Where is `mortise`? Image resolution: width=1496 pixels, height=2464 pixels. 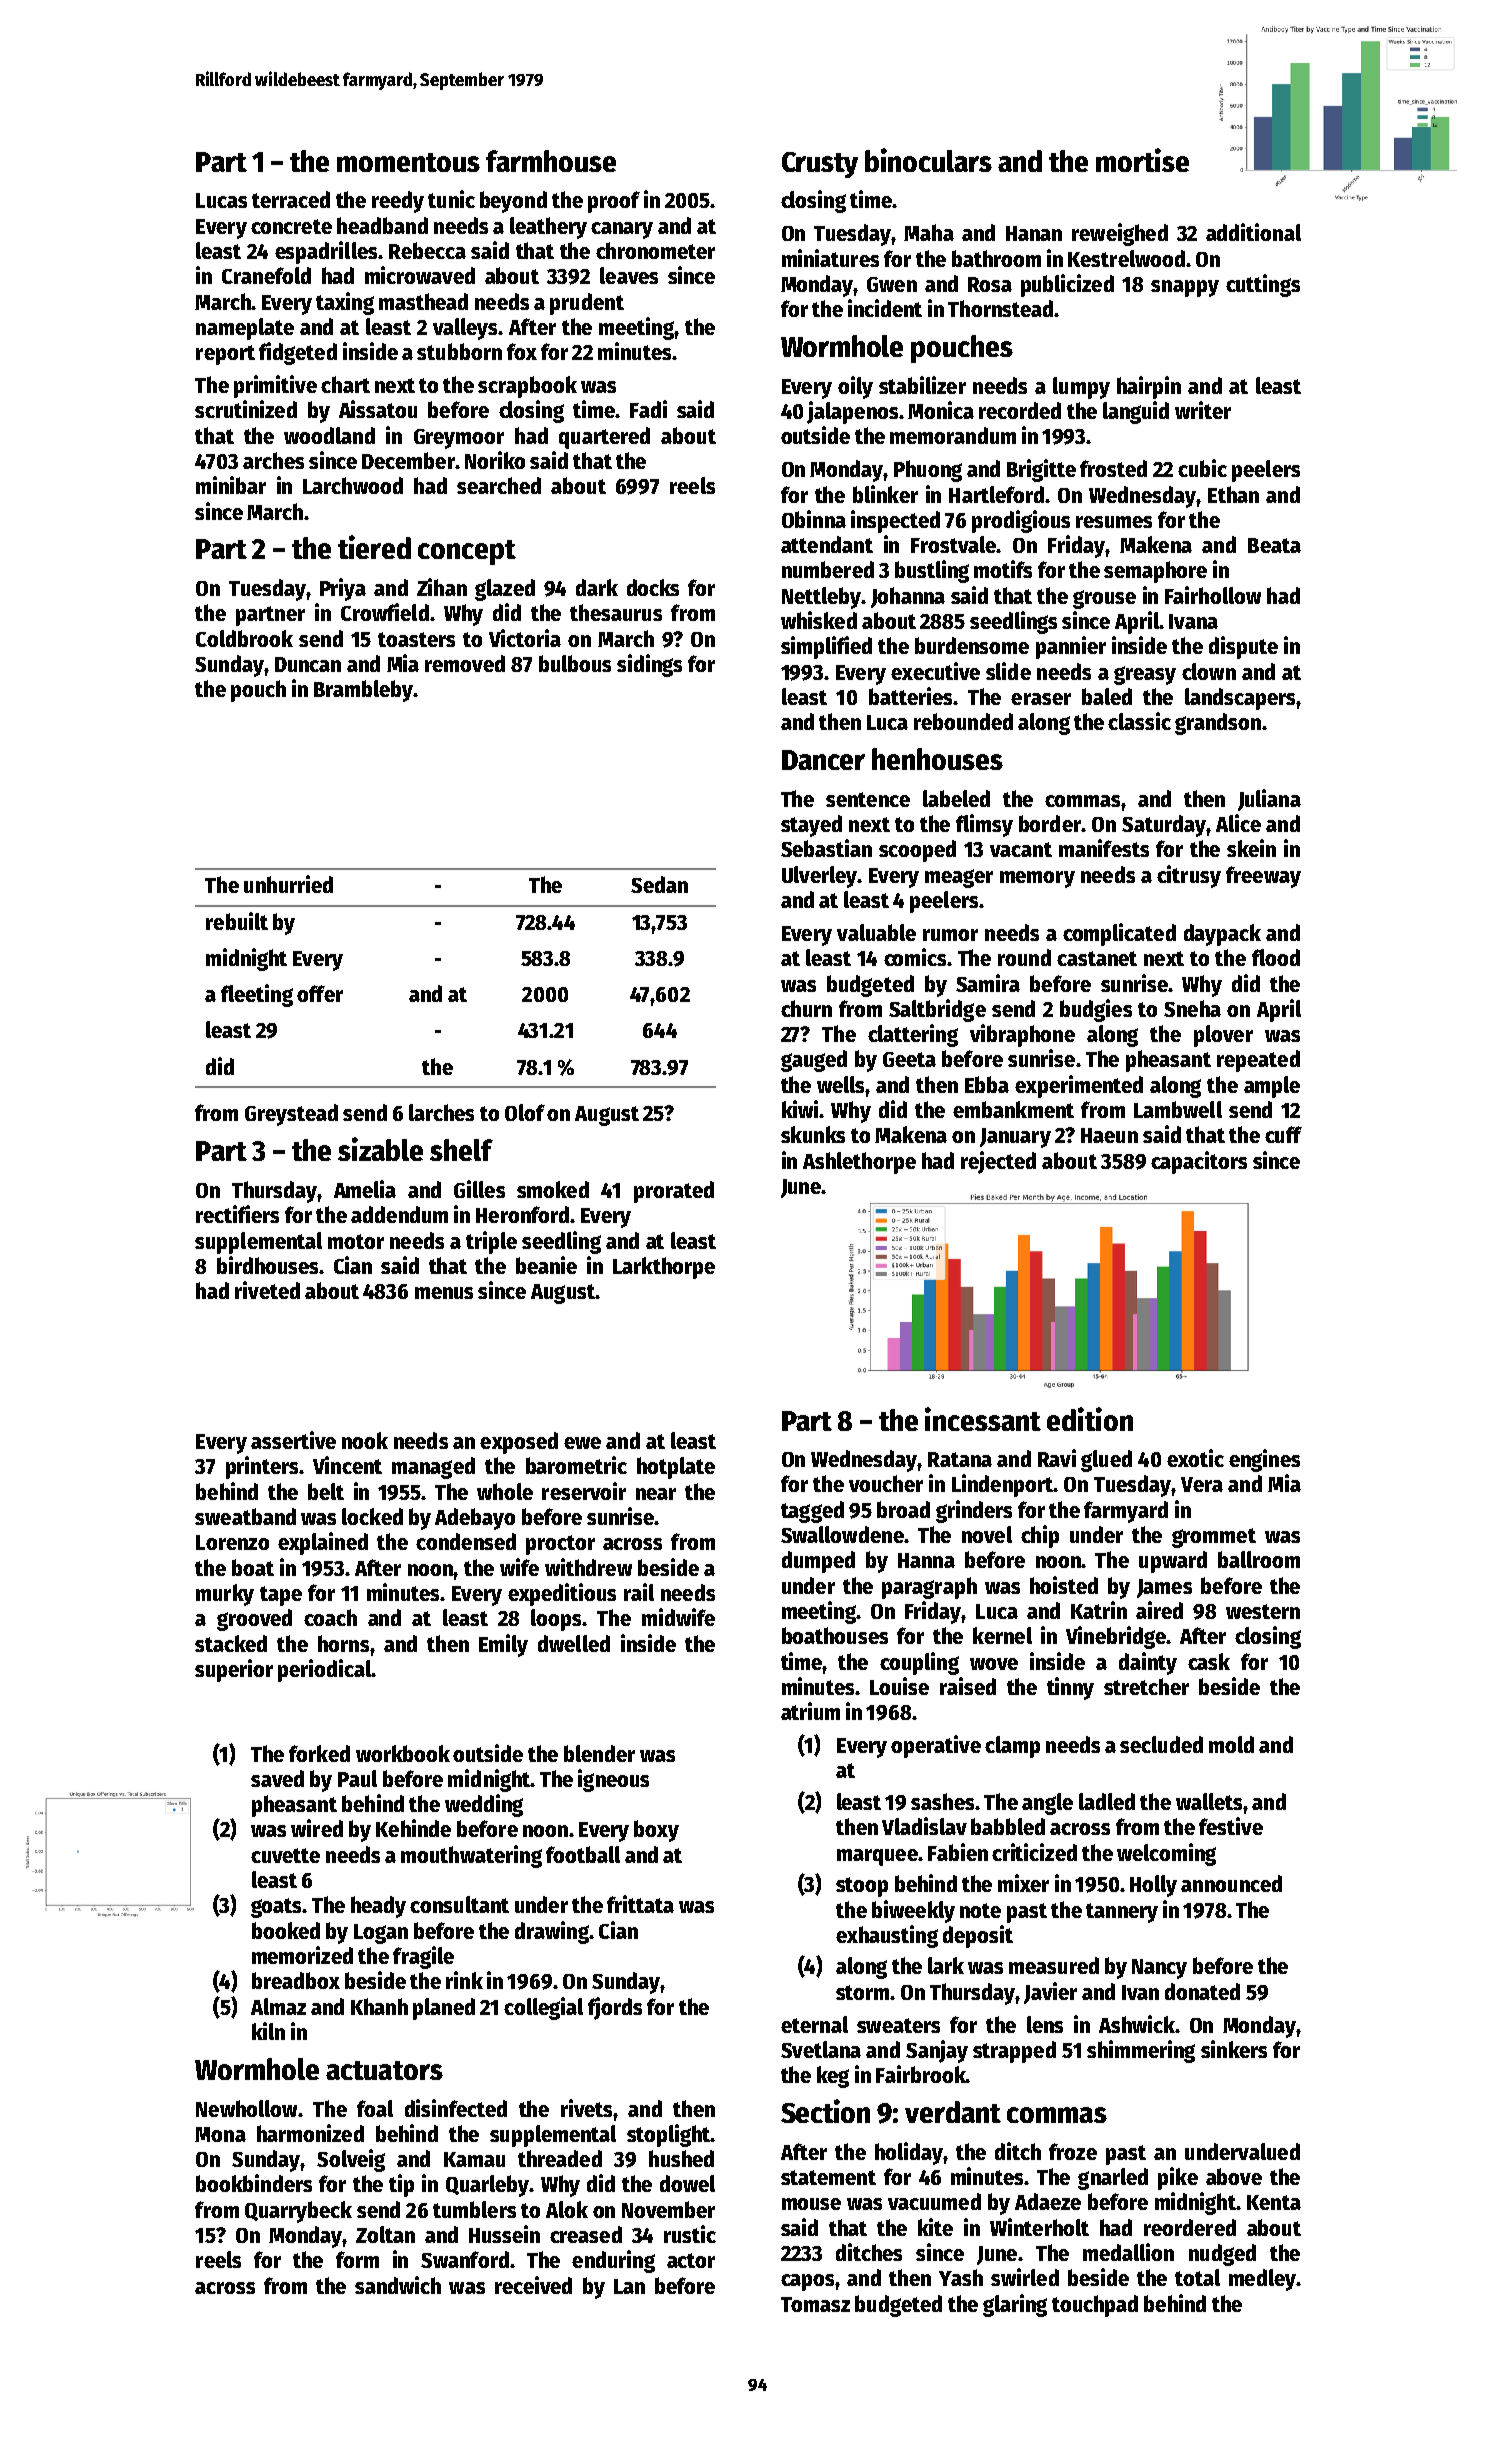
mortise is located at coordinates (1142, 160).
